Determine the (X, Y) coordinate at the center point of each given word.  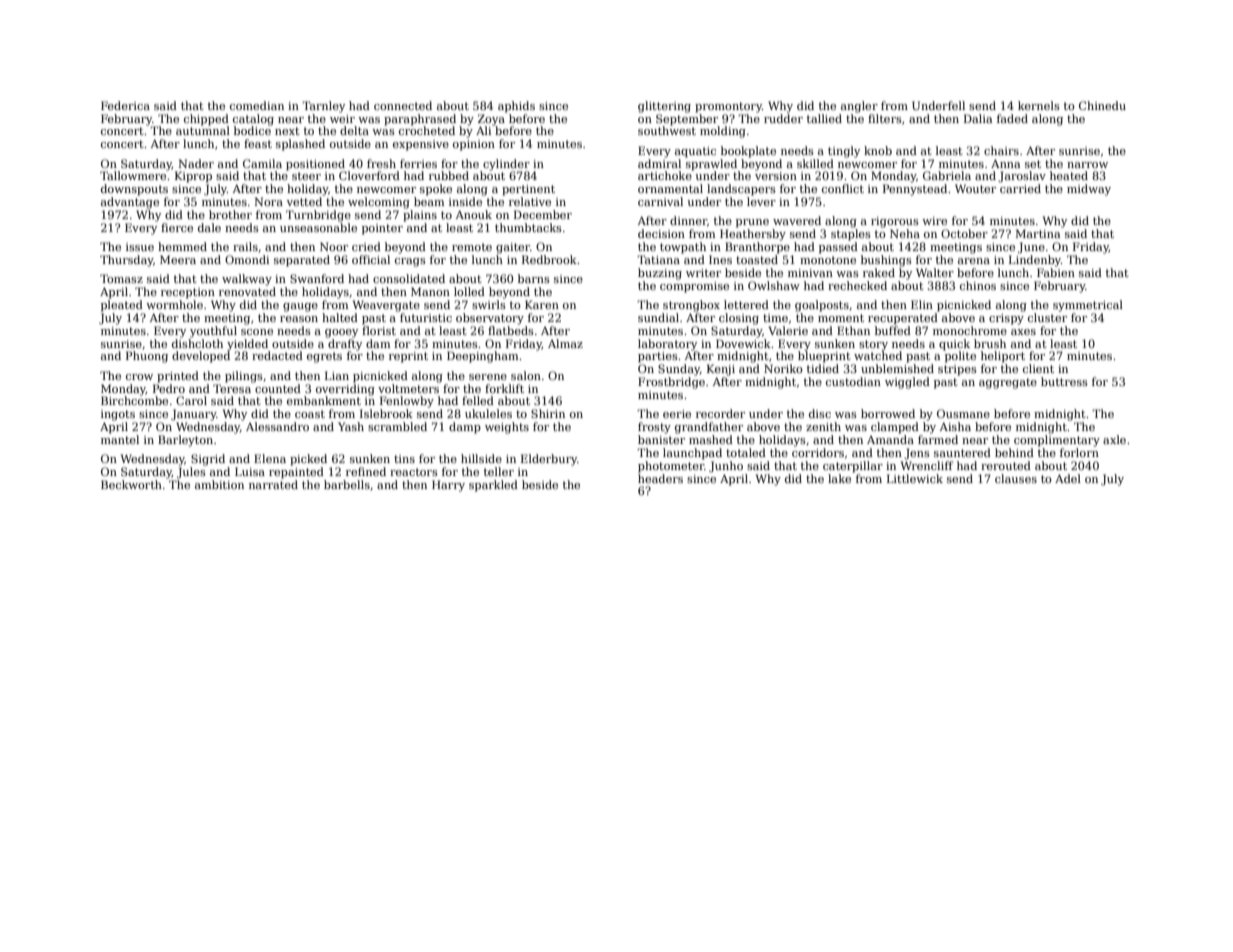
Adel (1068, 478)
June (1031, 248)
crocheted (427, 130)
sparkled (493, 486)
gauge (300, 307)
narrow (1087, 165)
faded (1012, 118)
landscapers (741, 190)
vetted (304, 201)
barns (534, 278)
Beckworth (131, 484)
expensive (421, 145)
